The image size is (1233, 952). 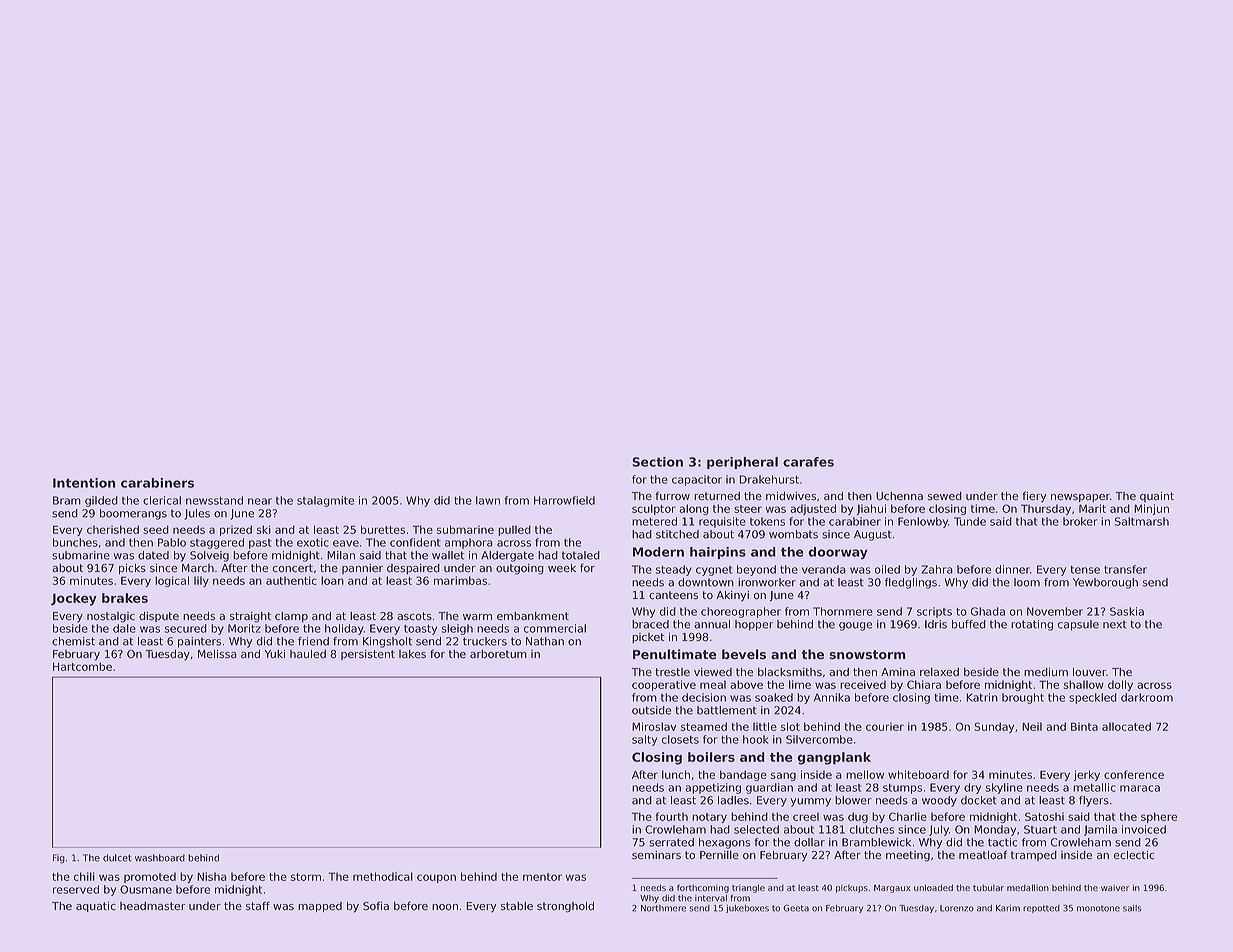 What do you see at coordinates (664, 685) in the screenshot?
I see `cooperative` at bounding box center [664, 685].
